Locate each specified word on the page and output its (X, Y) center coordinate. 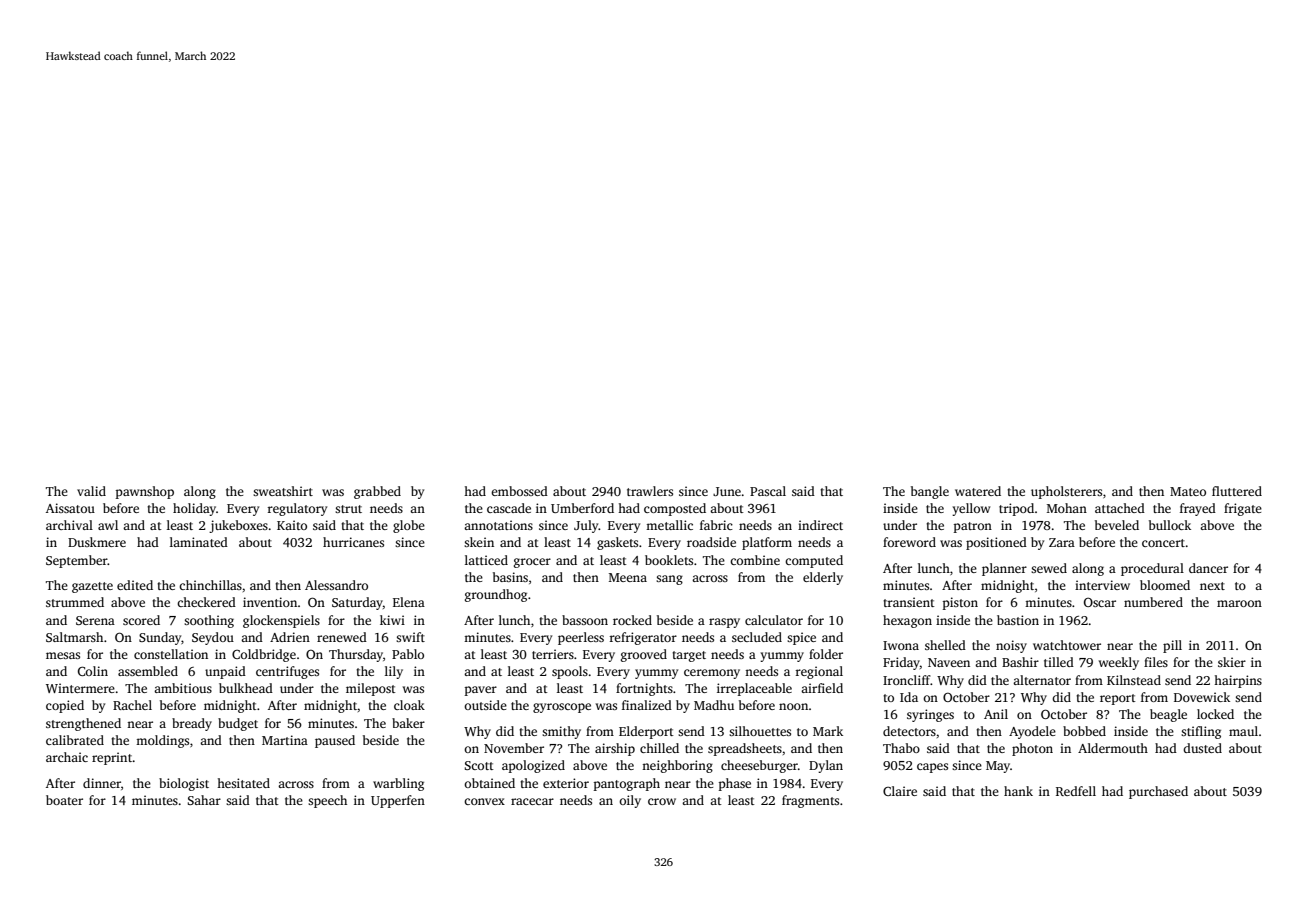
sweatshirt (283, 491)
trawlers (650, 491)
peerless (581, 638)
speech (327, 801)
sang (669, 580)
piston (960, 603)
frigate (1243, 509)
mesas (63, 655)
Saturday (357, 603)
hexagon (907, 621)
